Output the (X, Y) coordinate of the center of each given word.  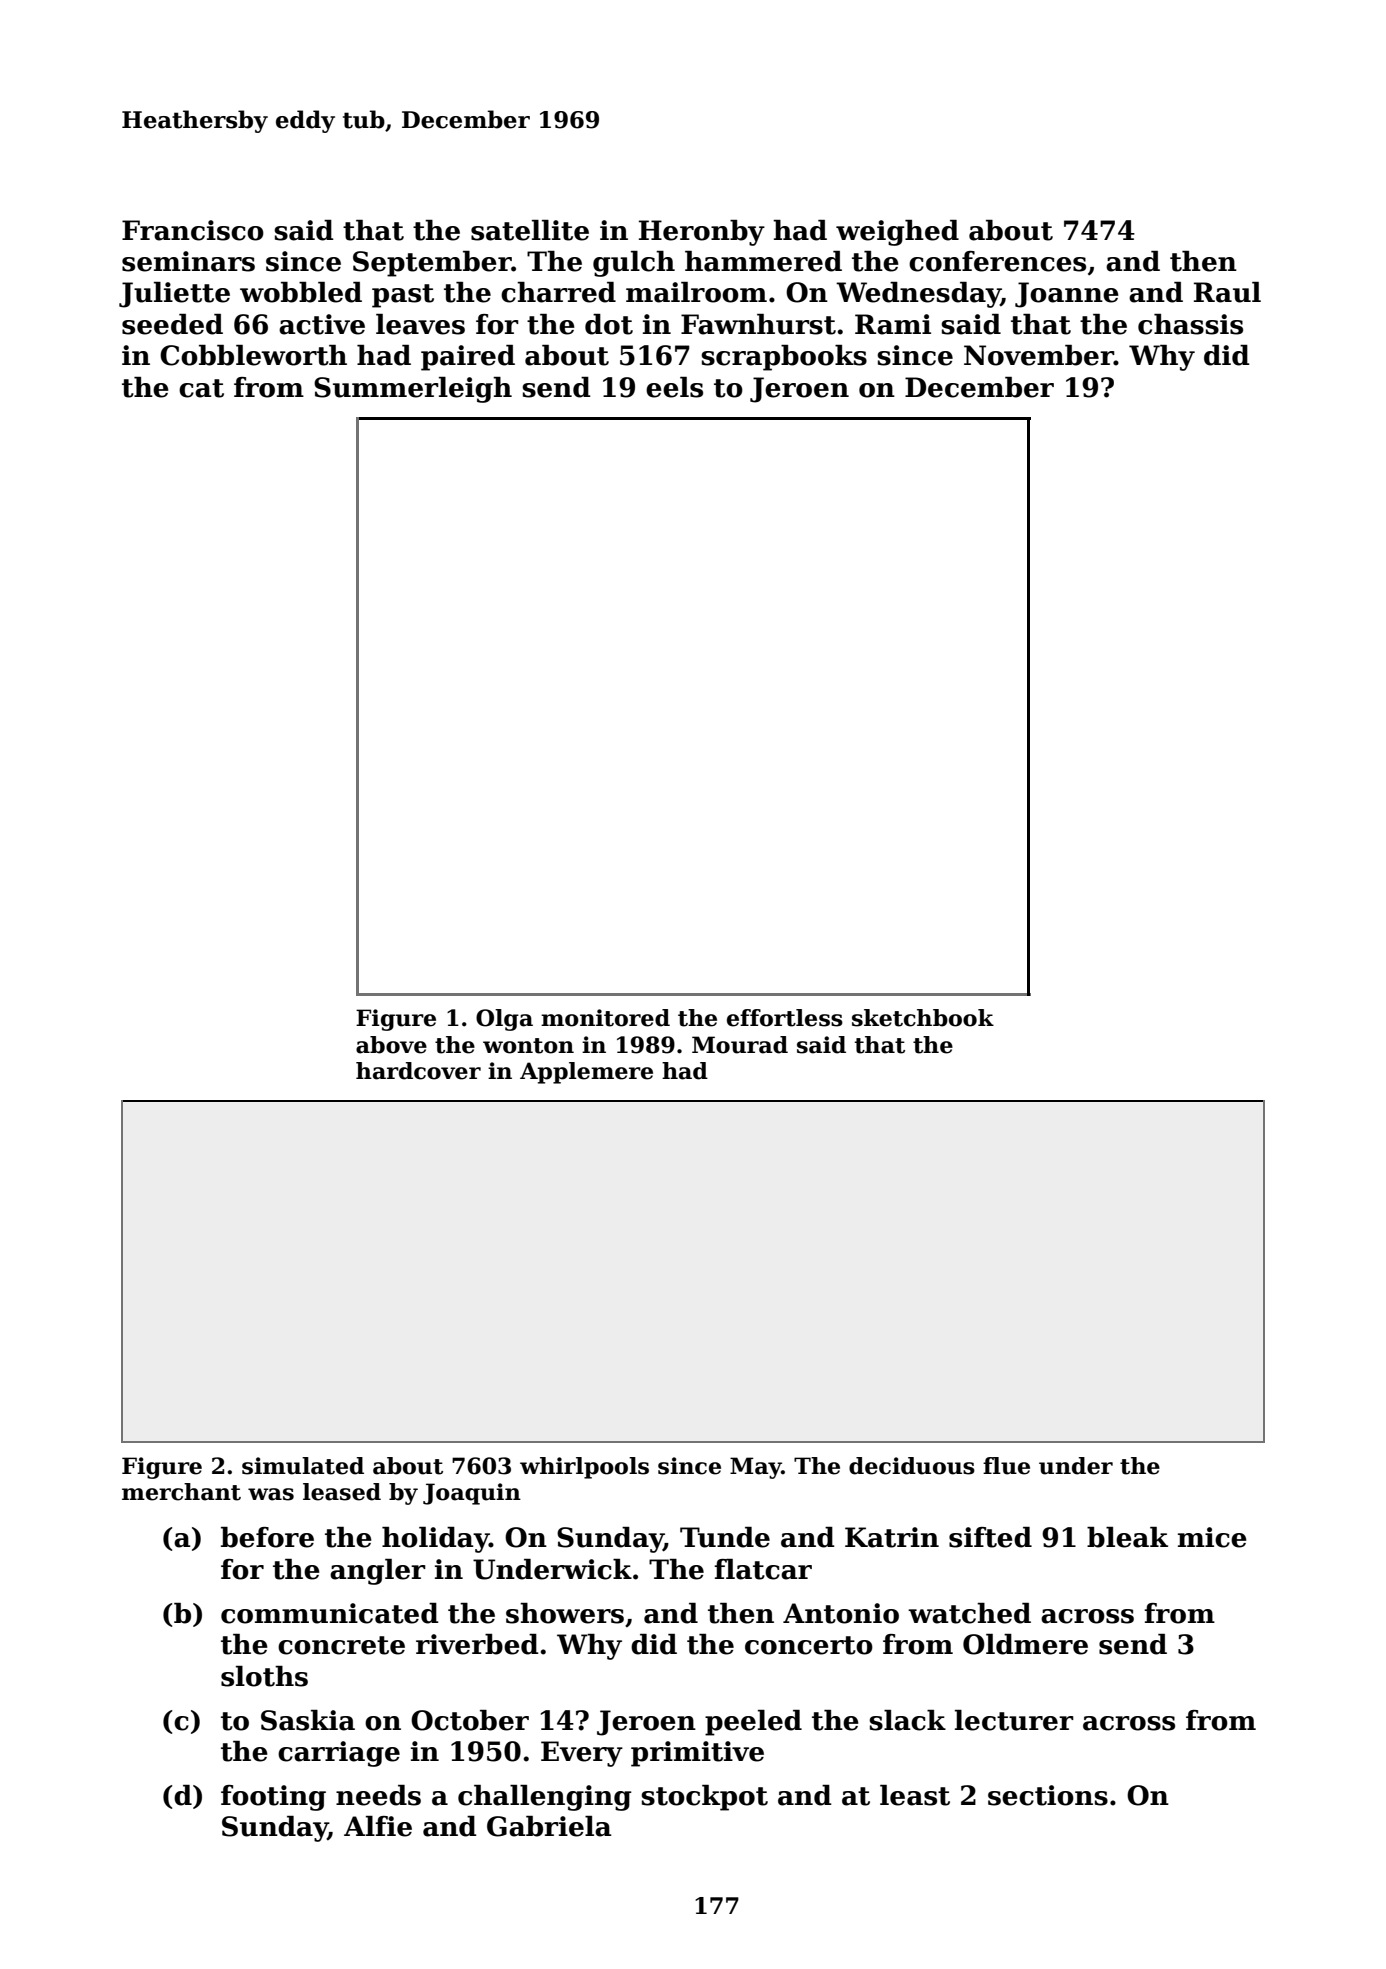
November (1039, 355)
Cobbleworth (253, 355)
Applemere (586, 1073)
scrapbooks (784, 358)
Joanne (1067, 295)
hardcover (418, 1071)
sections (1048, 1795)
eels (674, 387)
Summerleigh (413, 390)
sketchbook (923, 1018)
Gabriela (549, 1826)
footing (273, 1798)
